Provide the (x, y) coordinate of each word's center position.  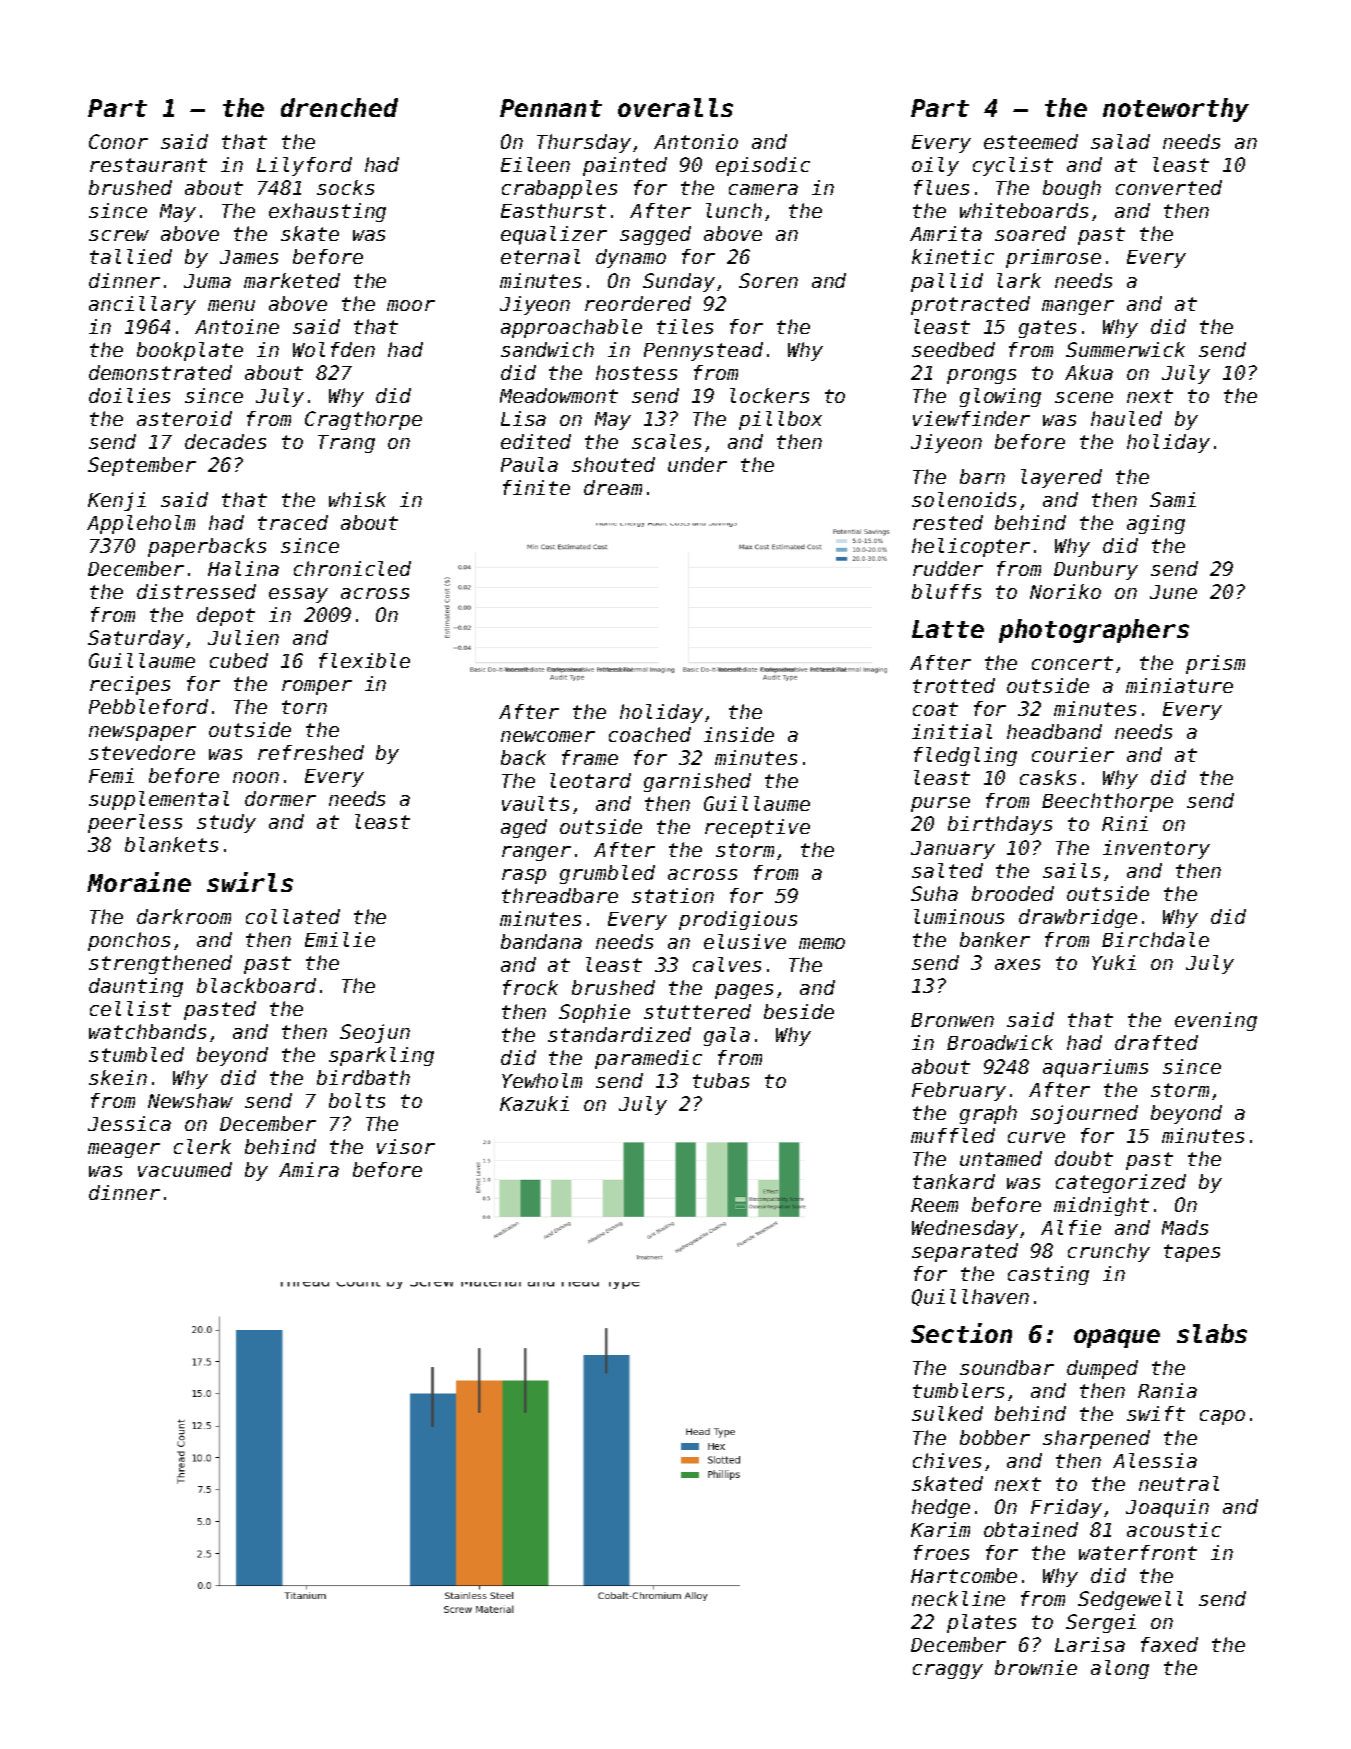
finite (536, 487)
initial (952, 731)
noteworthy (1176, 110)
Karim (940, 1529)
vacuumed (185, 1169)
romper (317, 687)
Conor (118, 141)
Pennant (551, 108)
